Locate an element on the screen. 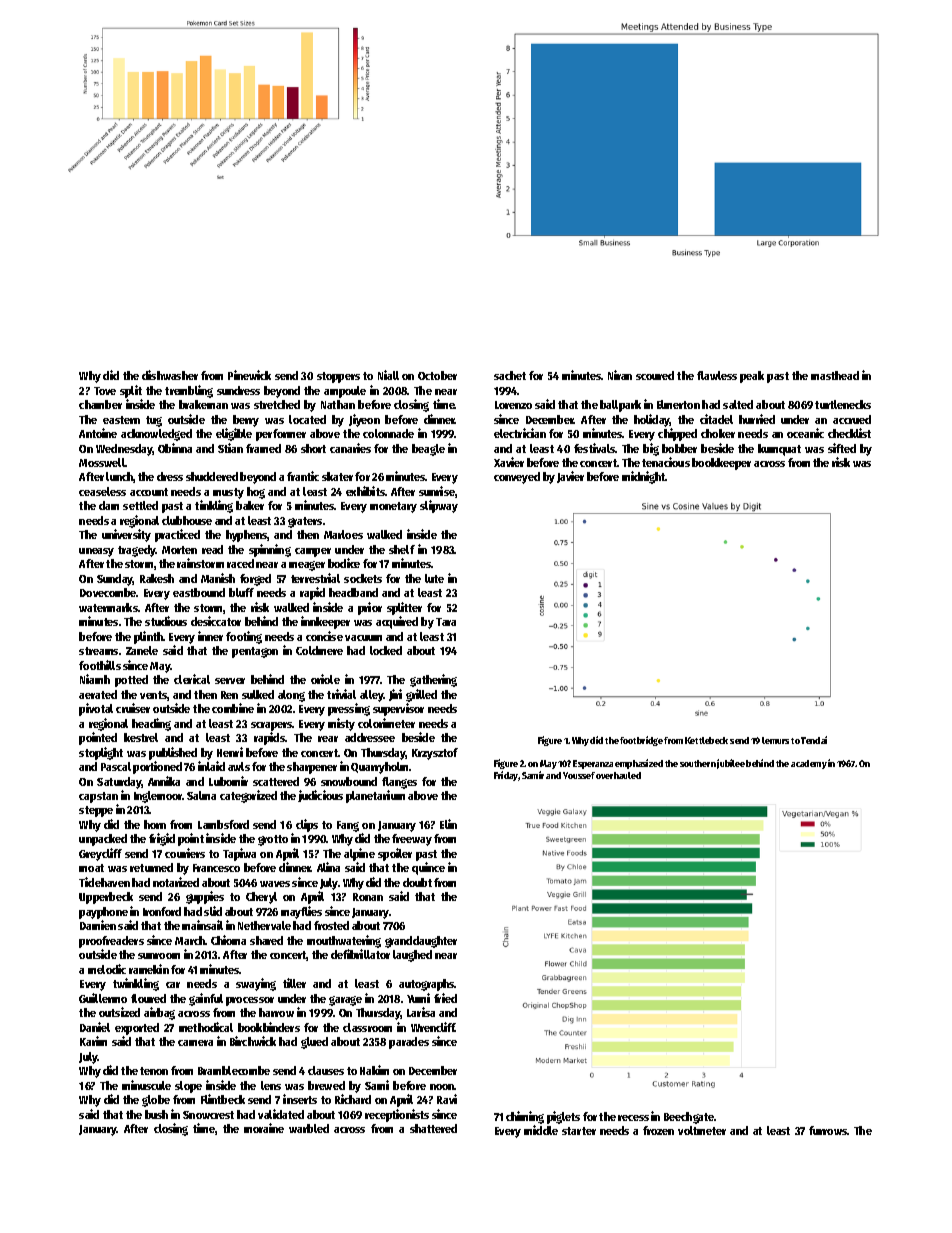 The height and width of the screenshot is (1233, 952). midnight is located at coordinates (644, 477).
